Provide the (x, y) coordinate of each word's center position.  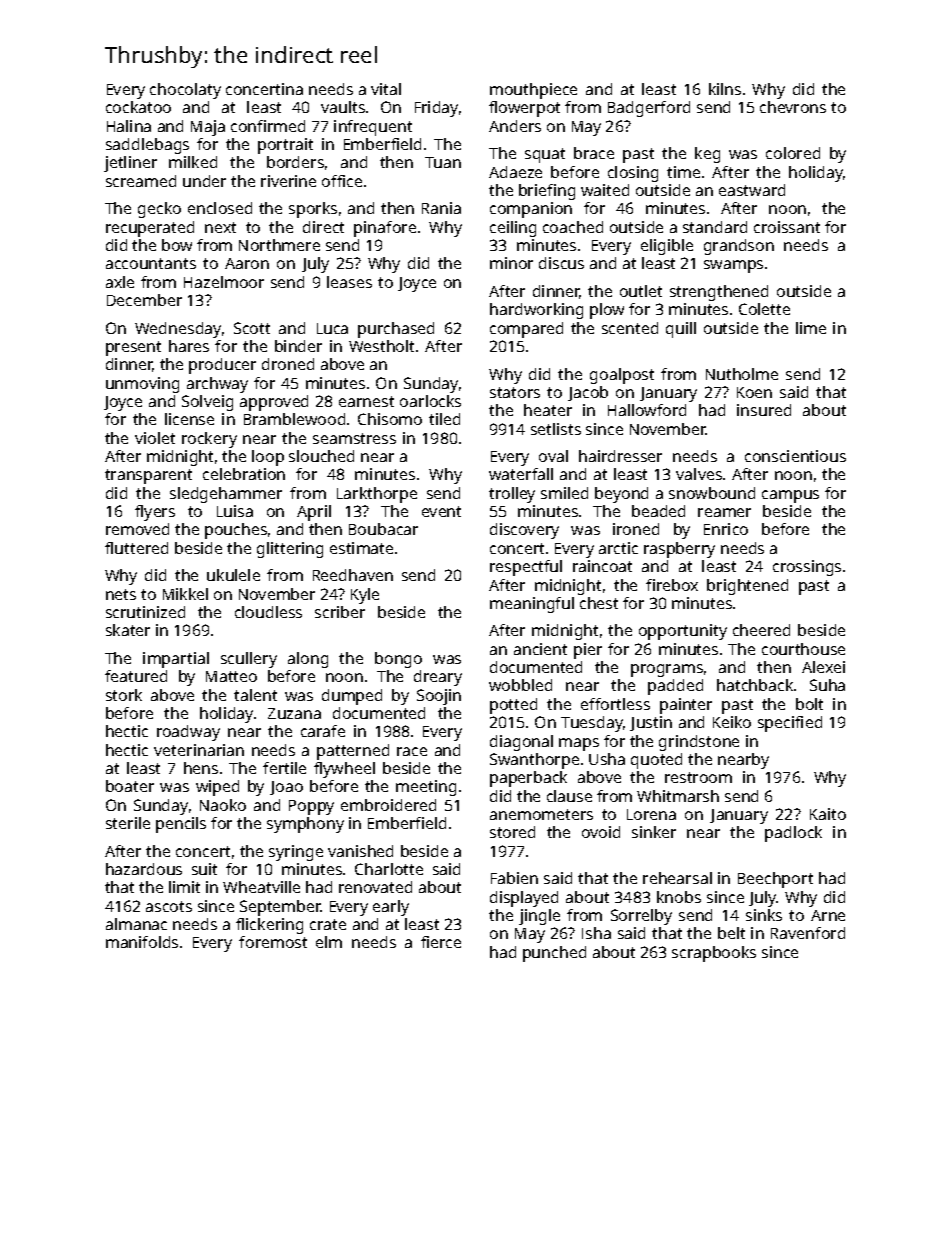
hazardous (144, 869)
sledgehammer (226, 495)
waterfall (521, 474)
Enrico (726, 529)
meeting (426, 788)
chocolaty (185, 91)
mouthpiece (533, 91)
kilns (725, 89)
